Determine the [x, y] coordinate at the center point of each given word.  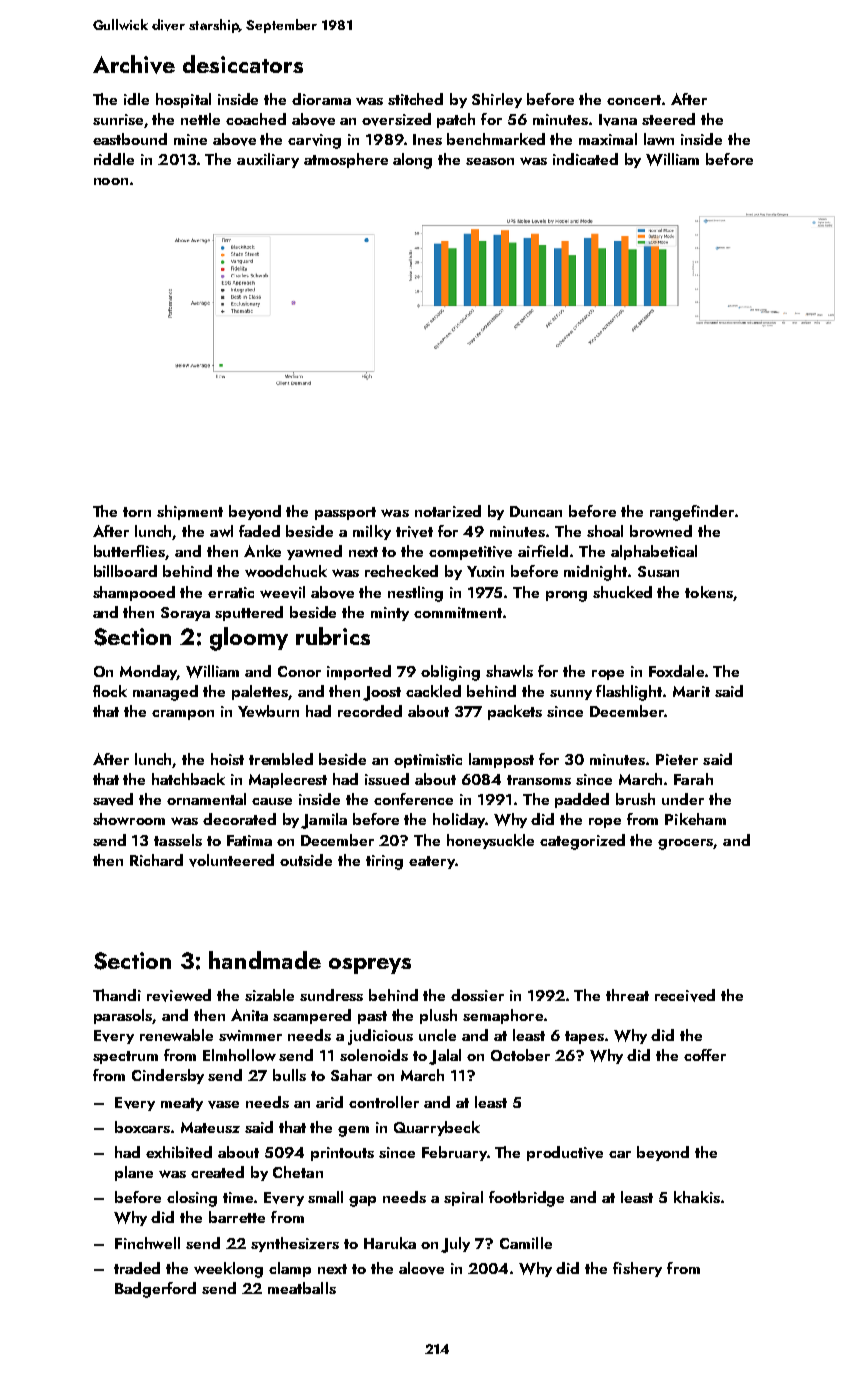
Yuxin [485, 571]
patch [456, 120]
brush [635, 799]
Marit [691, 691]
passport [345, 513]
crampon [183, 715]
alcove [421, 1268]
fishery [637, 1269]
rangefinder [692, 513]
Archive [134, 64]
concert [634, 100]
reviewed [179, 995]
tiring [384, 862]
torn [137, 512]
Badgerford [155, 1290]
